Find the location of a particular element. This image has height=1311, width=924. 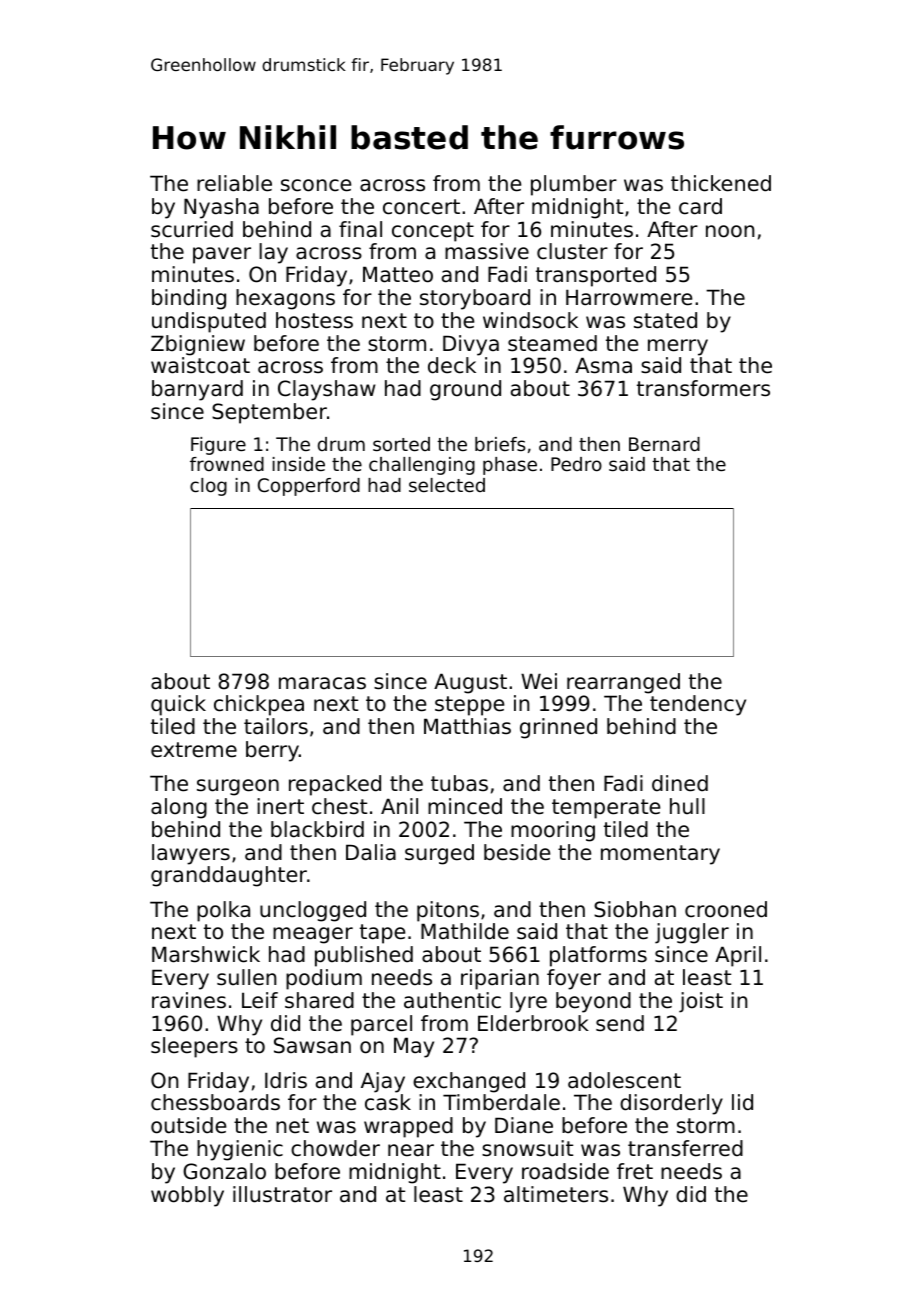

Idris is located at coordinates (286, 1080).
